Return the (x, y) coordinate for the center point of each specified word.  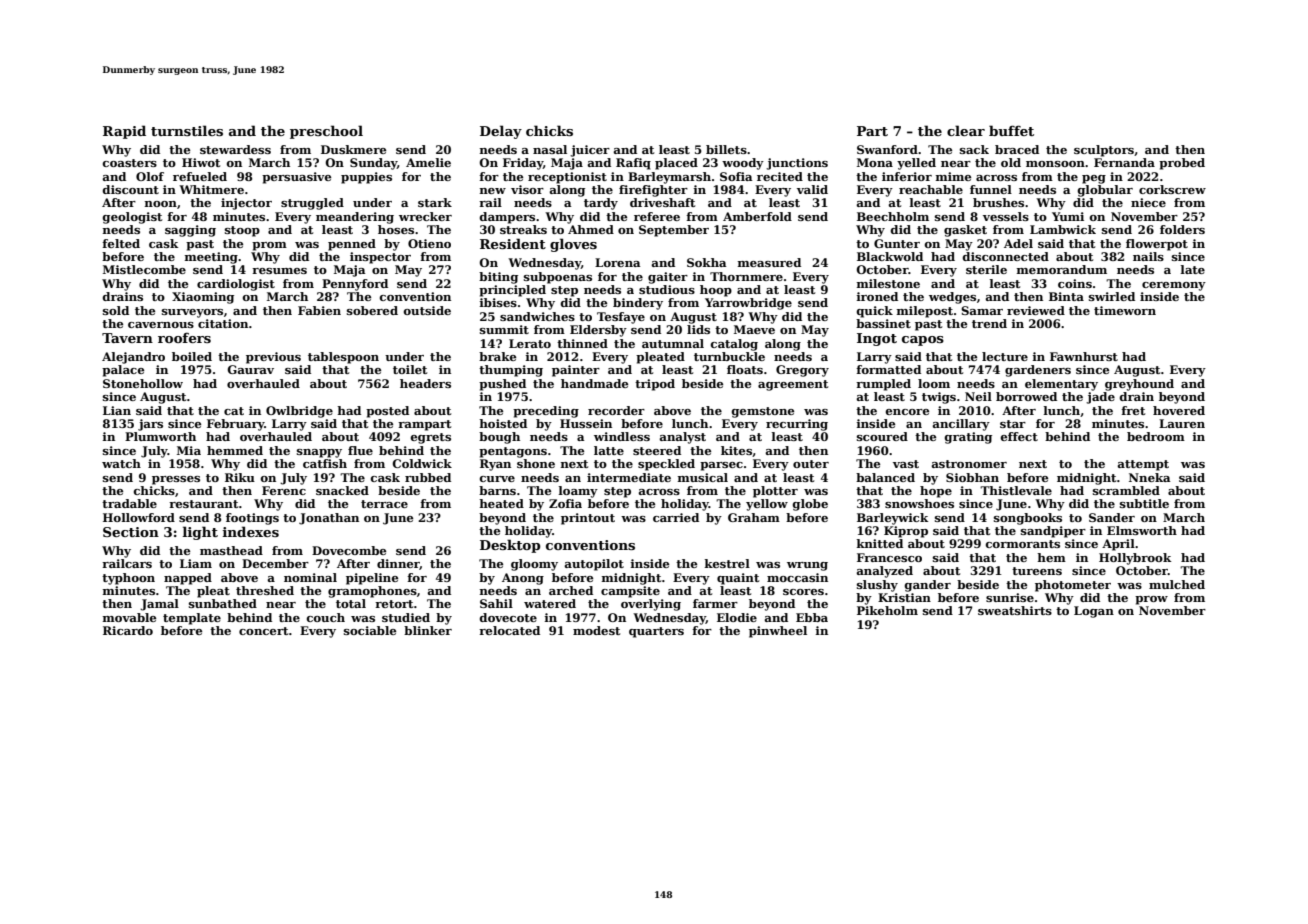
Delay (501, 132)
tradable (129, 503)
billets (726, 149)
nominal (310, 577)
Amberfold (757, 216)
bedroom (1156, 436)
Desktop (510, 546)
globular (1105, 191)
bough (499, 438)
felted (121, 243)
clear (966, 130)
